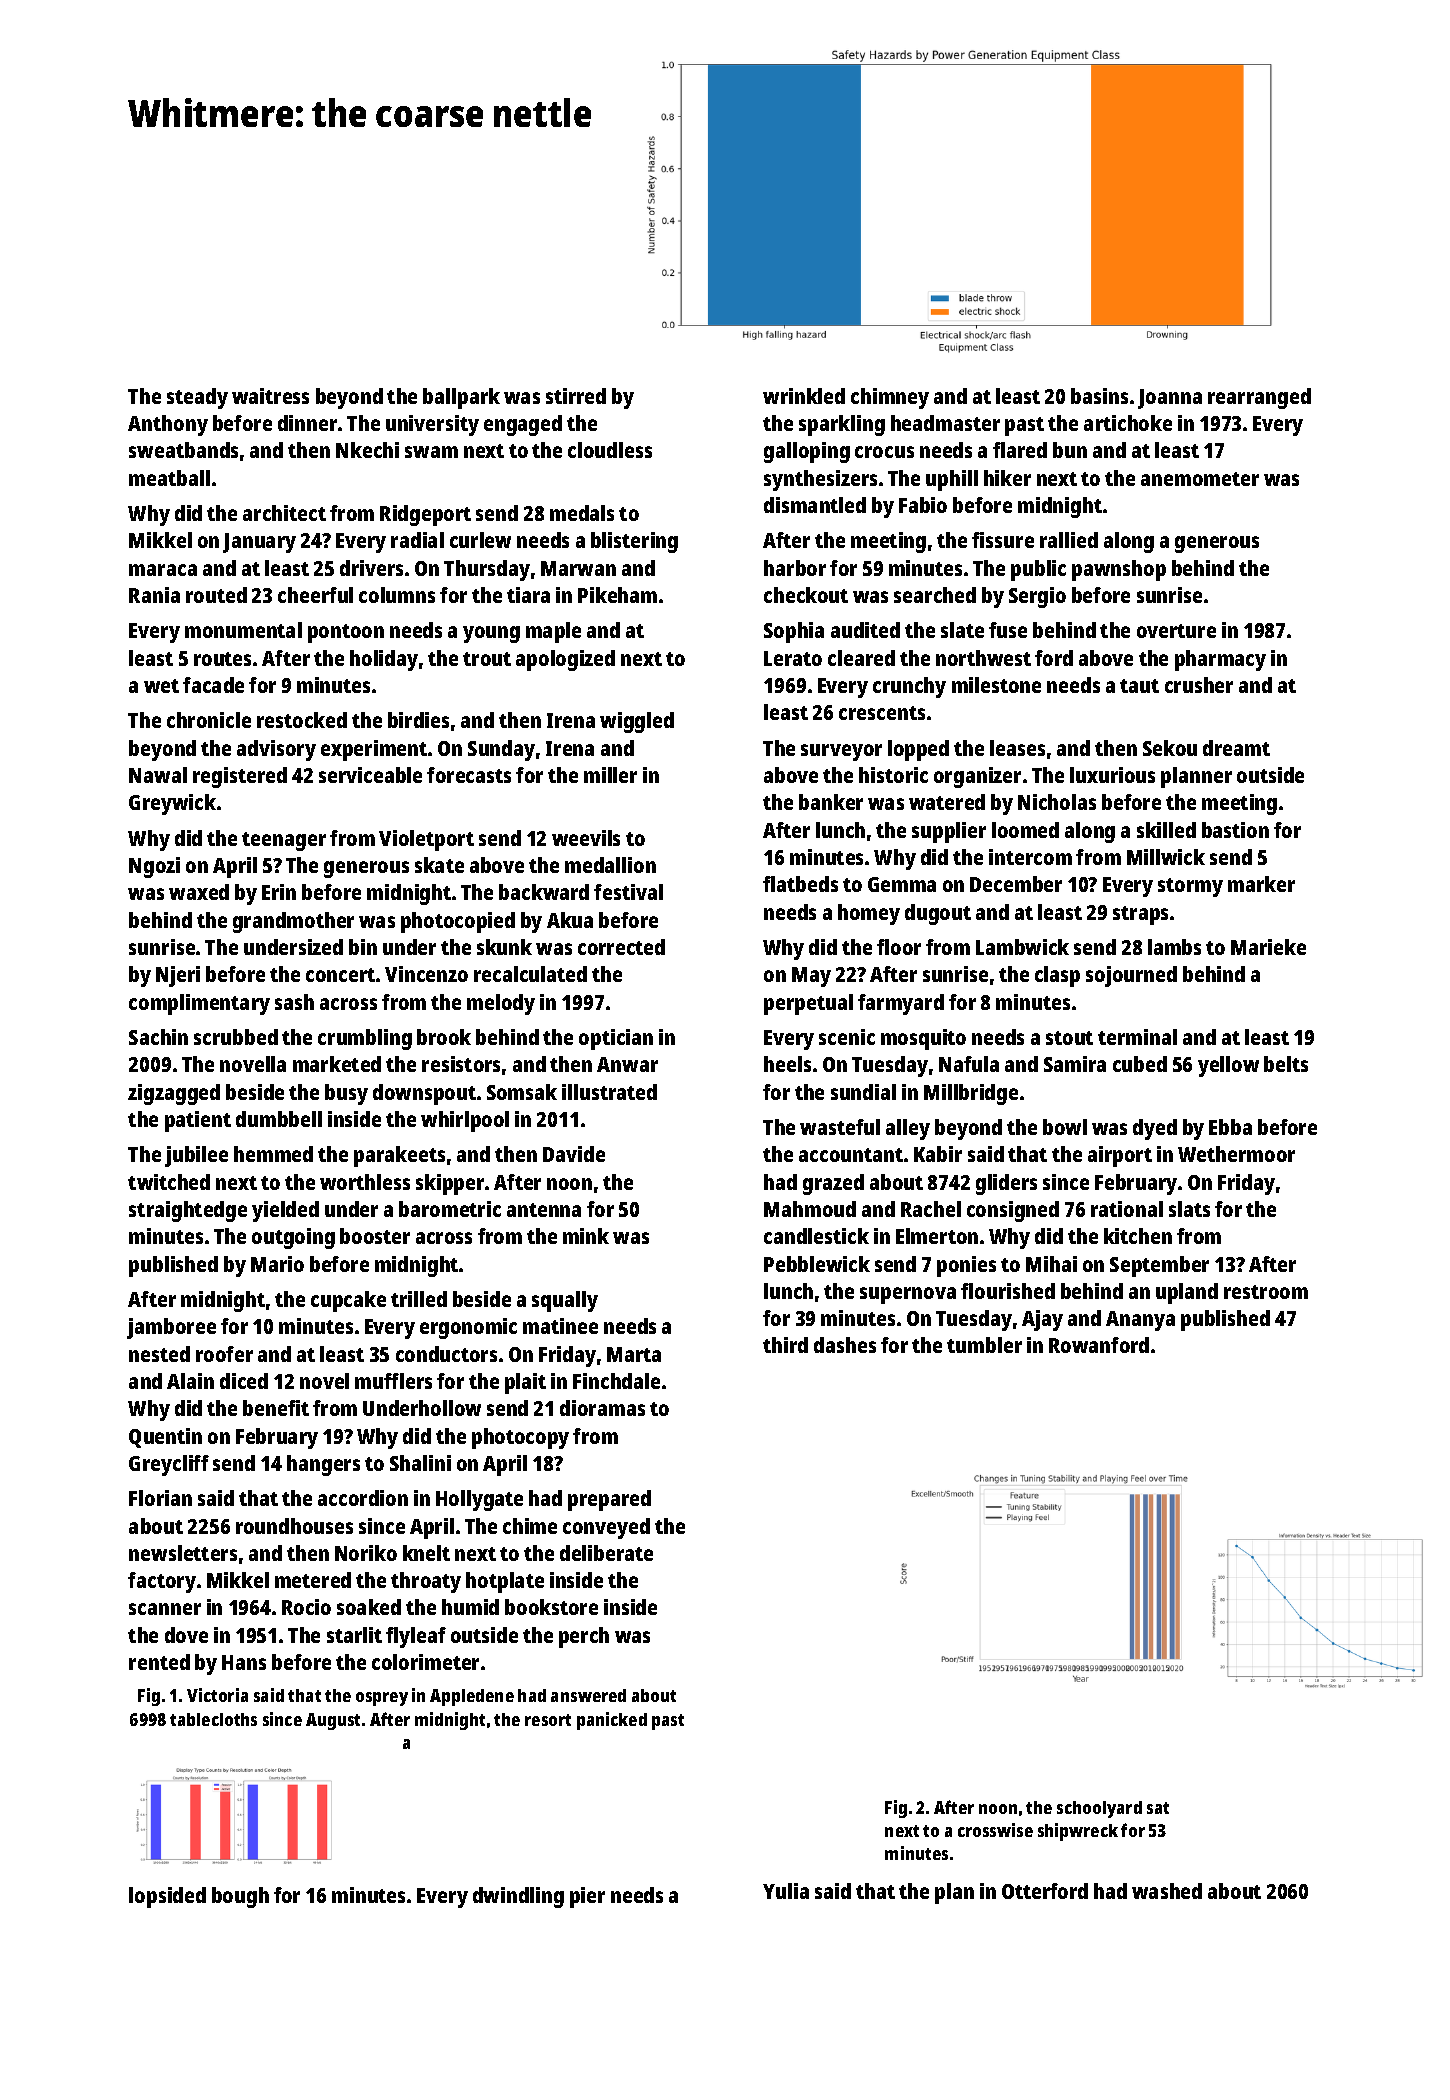 This page has height=2100, width=1450. What do you see at coordinates (1170, 399) in the page?
I see `Joanna` at bounding box center [1170, 399].
